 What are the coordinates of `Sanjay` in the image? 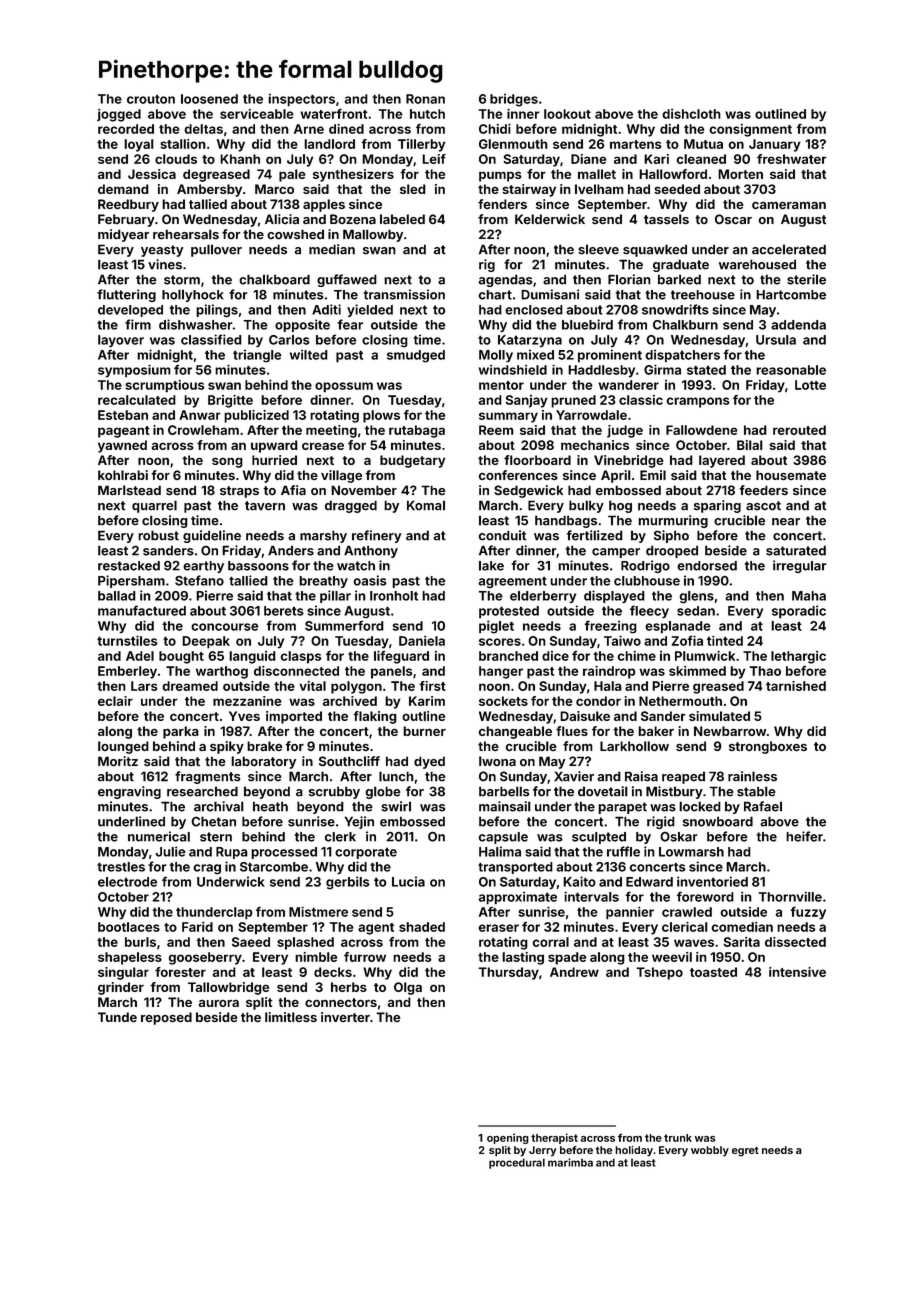 It's located at (527, 401).
